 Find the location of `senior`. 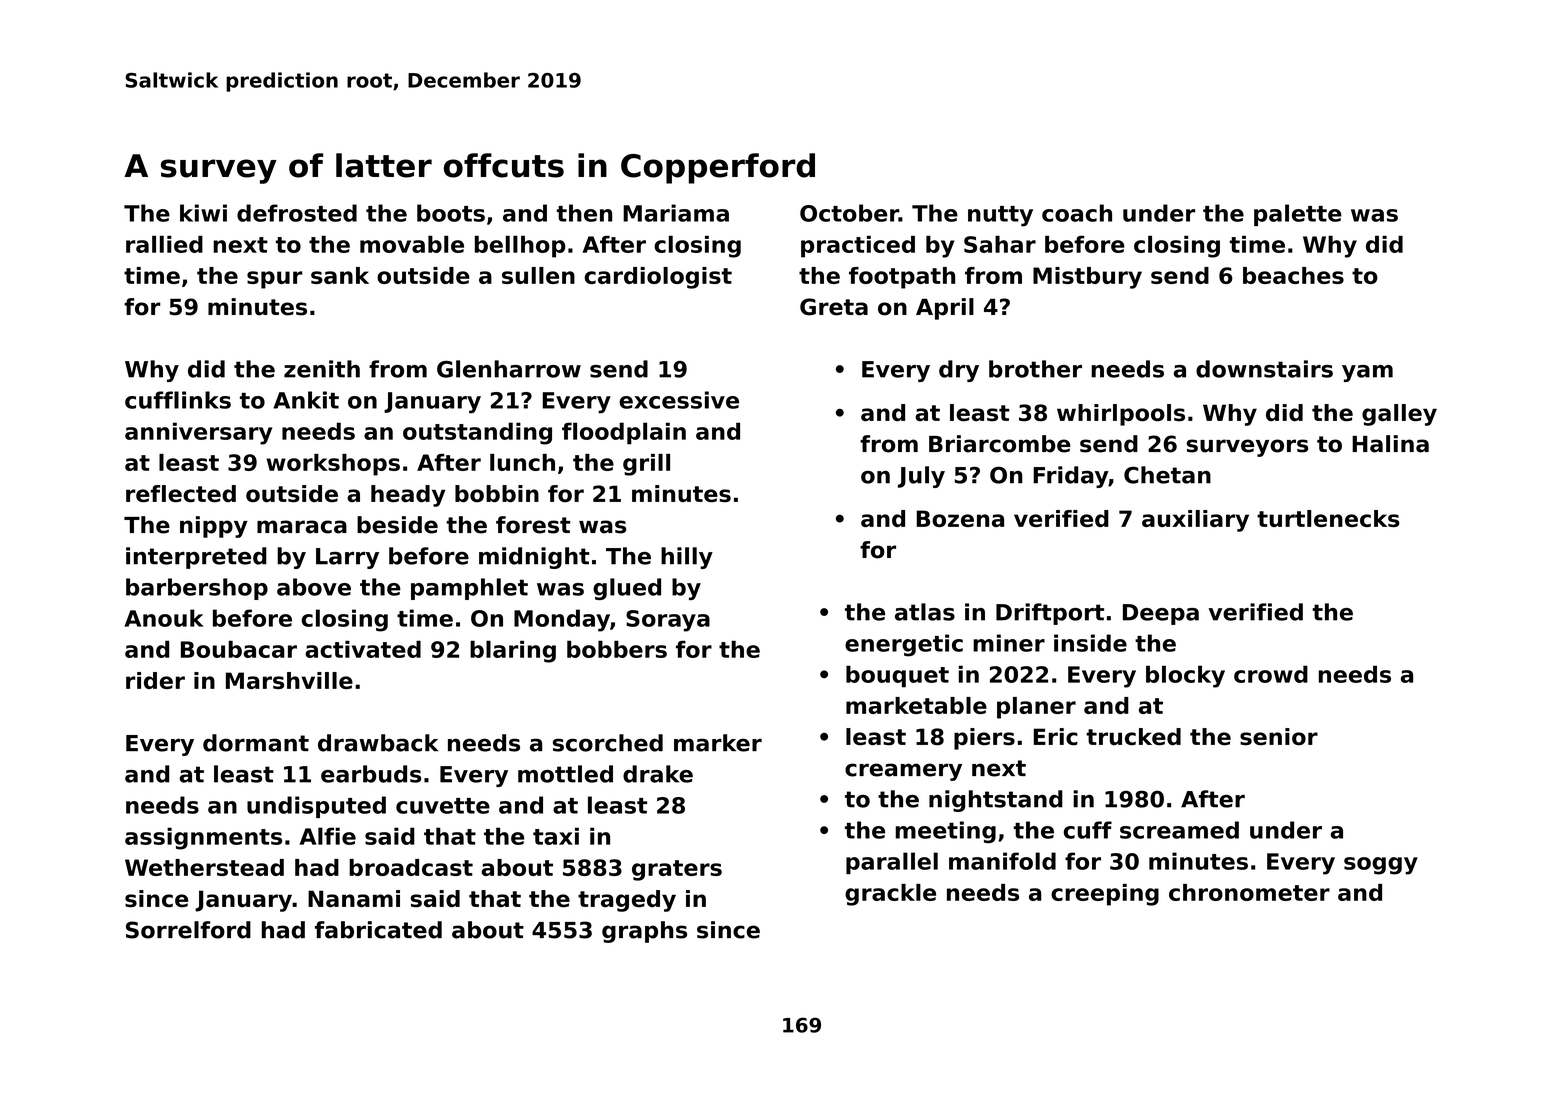

senior is located at coordinates (1279, 737).
